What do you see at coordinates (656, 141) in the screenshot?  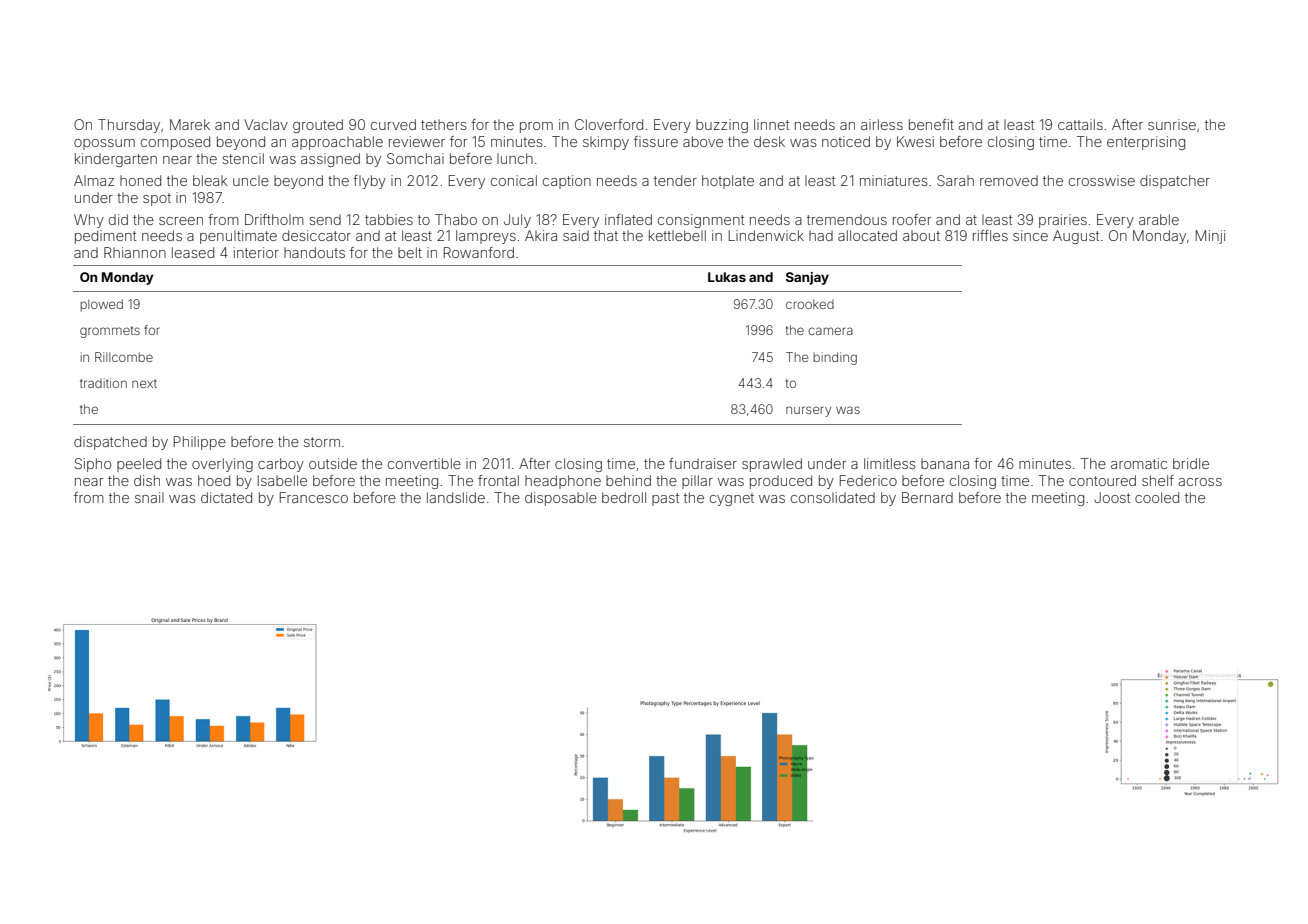 I see `fissure` at bounding box center [656, 141].
